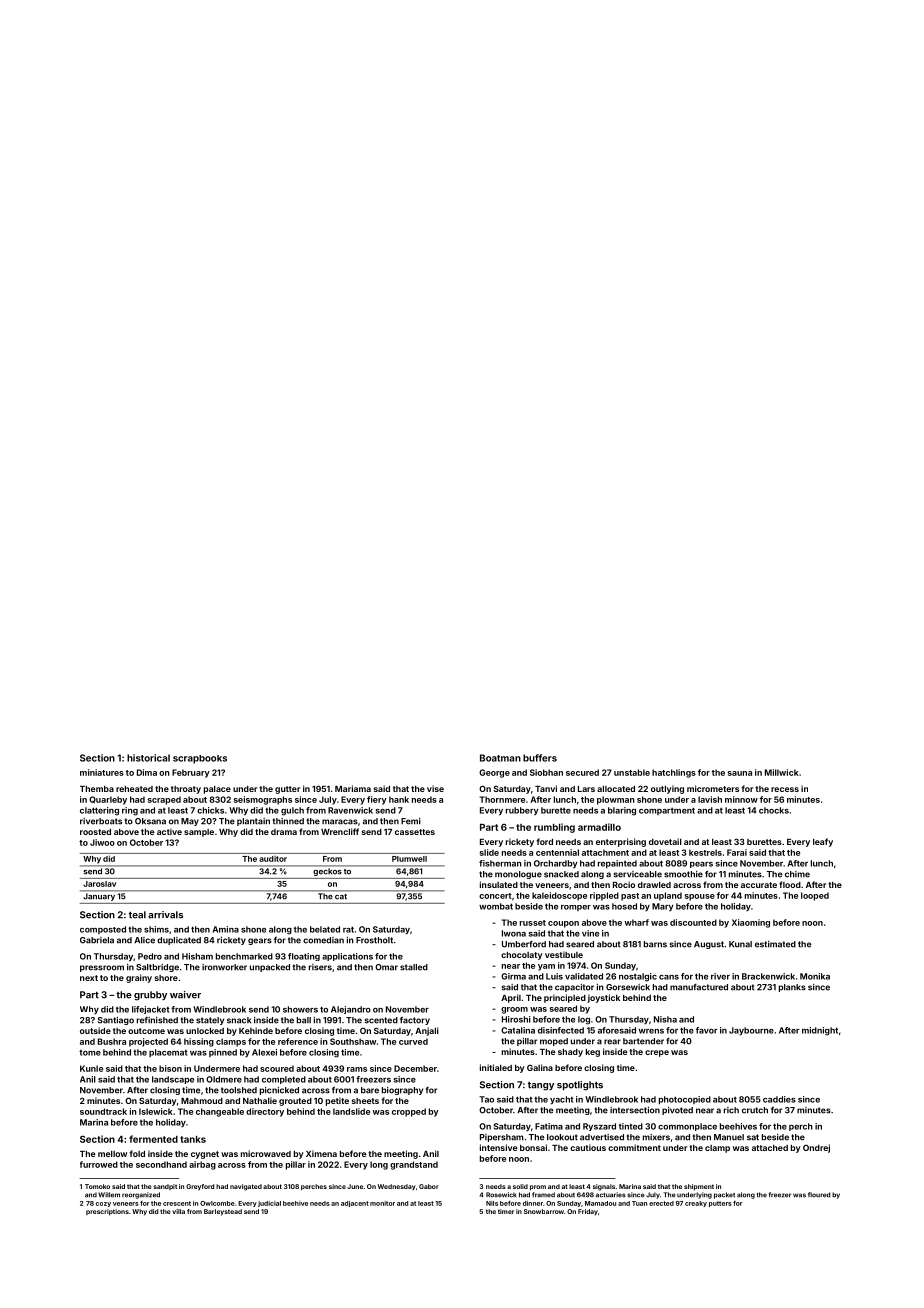 This page has width=924, height=1308. I want to click on curved, so click(413, 1041).
